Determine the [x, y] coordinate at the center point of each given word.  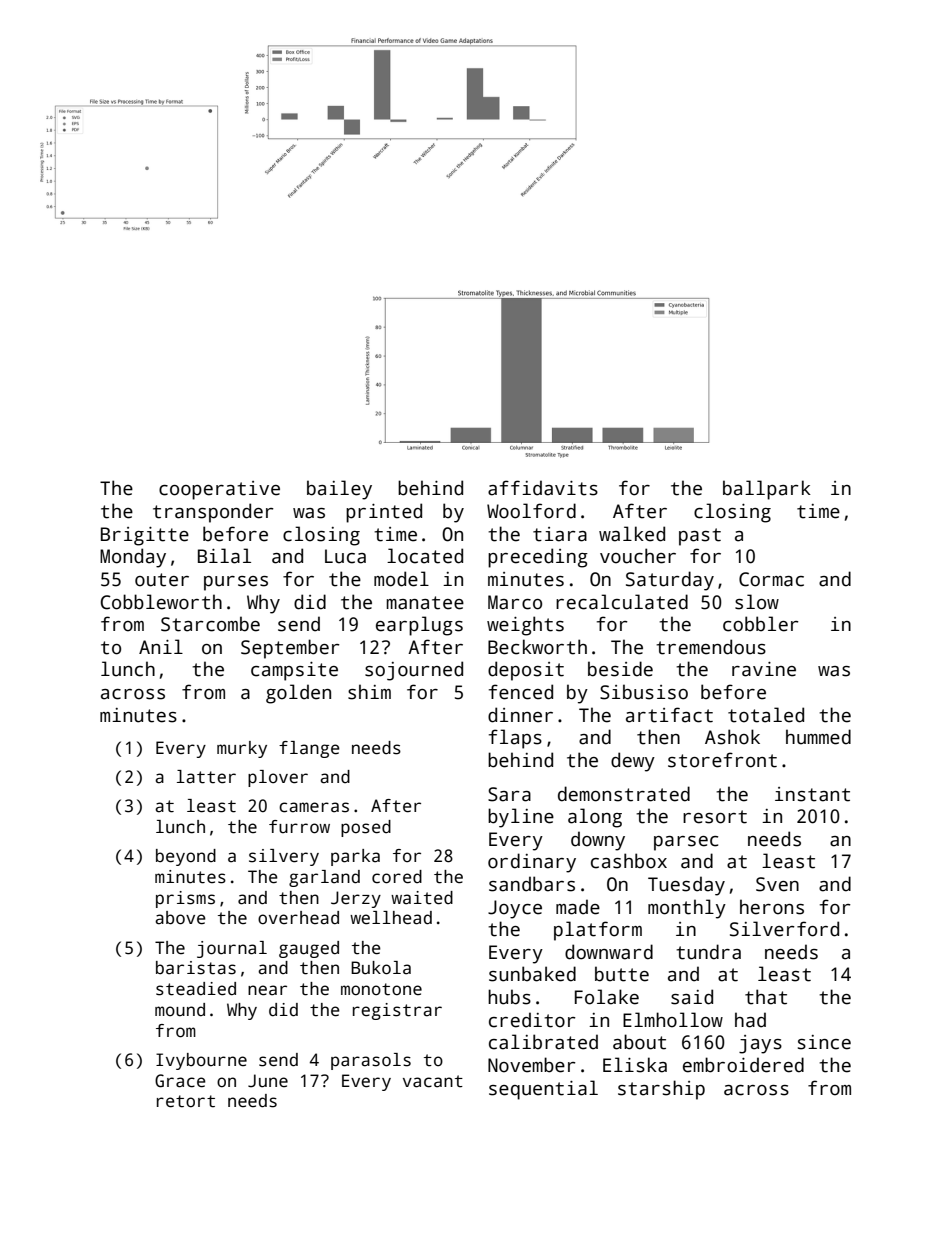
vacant [433, 1081]
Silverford [784, 929]
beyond [186, 857]
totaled [766, 715]
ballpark [767, 490]
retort [186, 1101]
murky [242, 749]
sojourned [414, 671]
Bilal [224, 556]
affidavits [543, 488]
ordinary [532, 863]
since [824, 1042]
